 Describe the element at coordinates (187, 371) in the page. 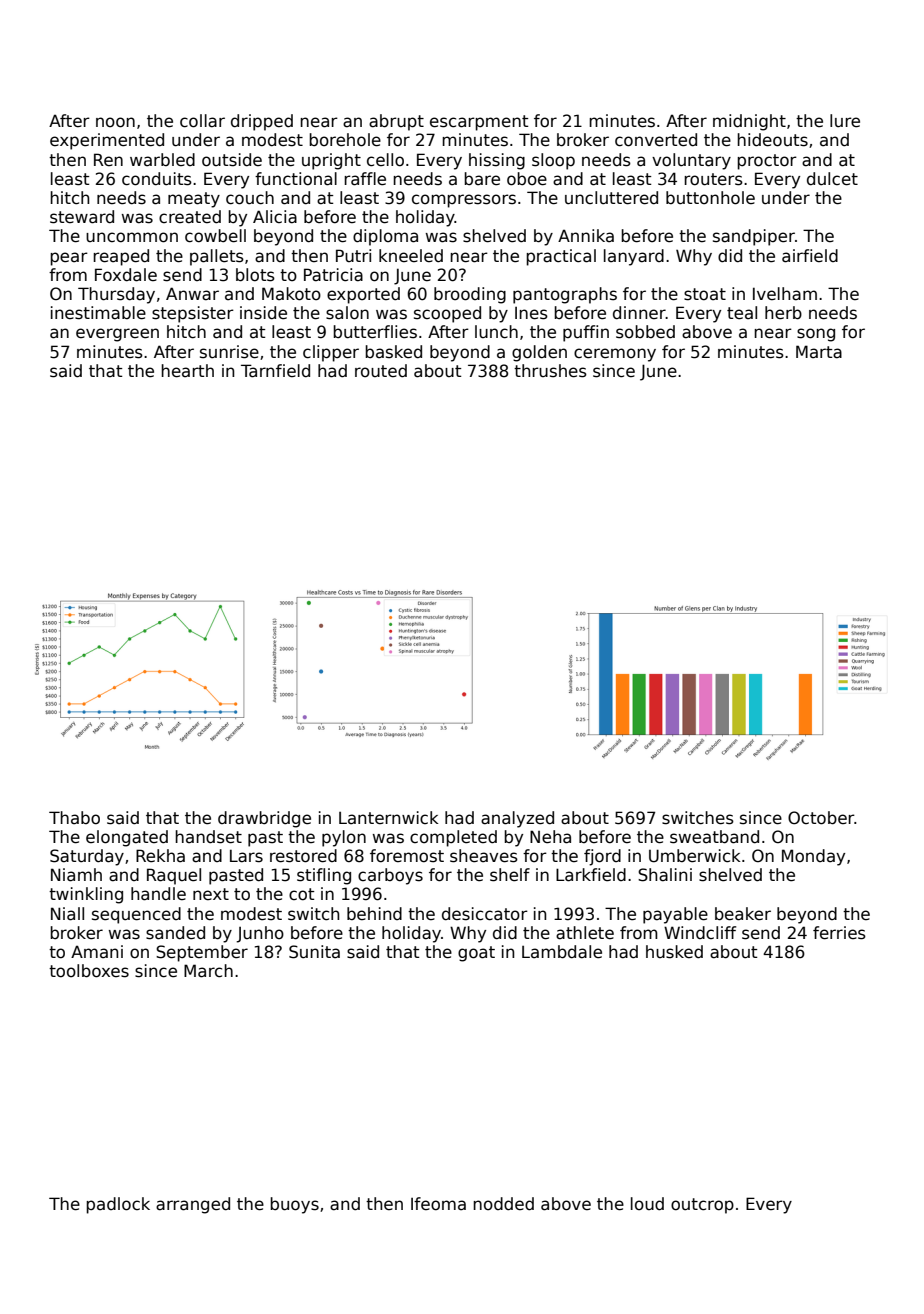

I see `hearth` at that location.
